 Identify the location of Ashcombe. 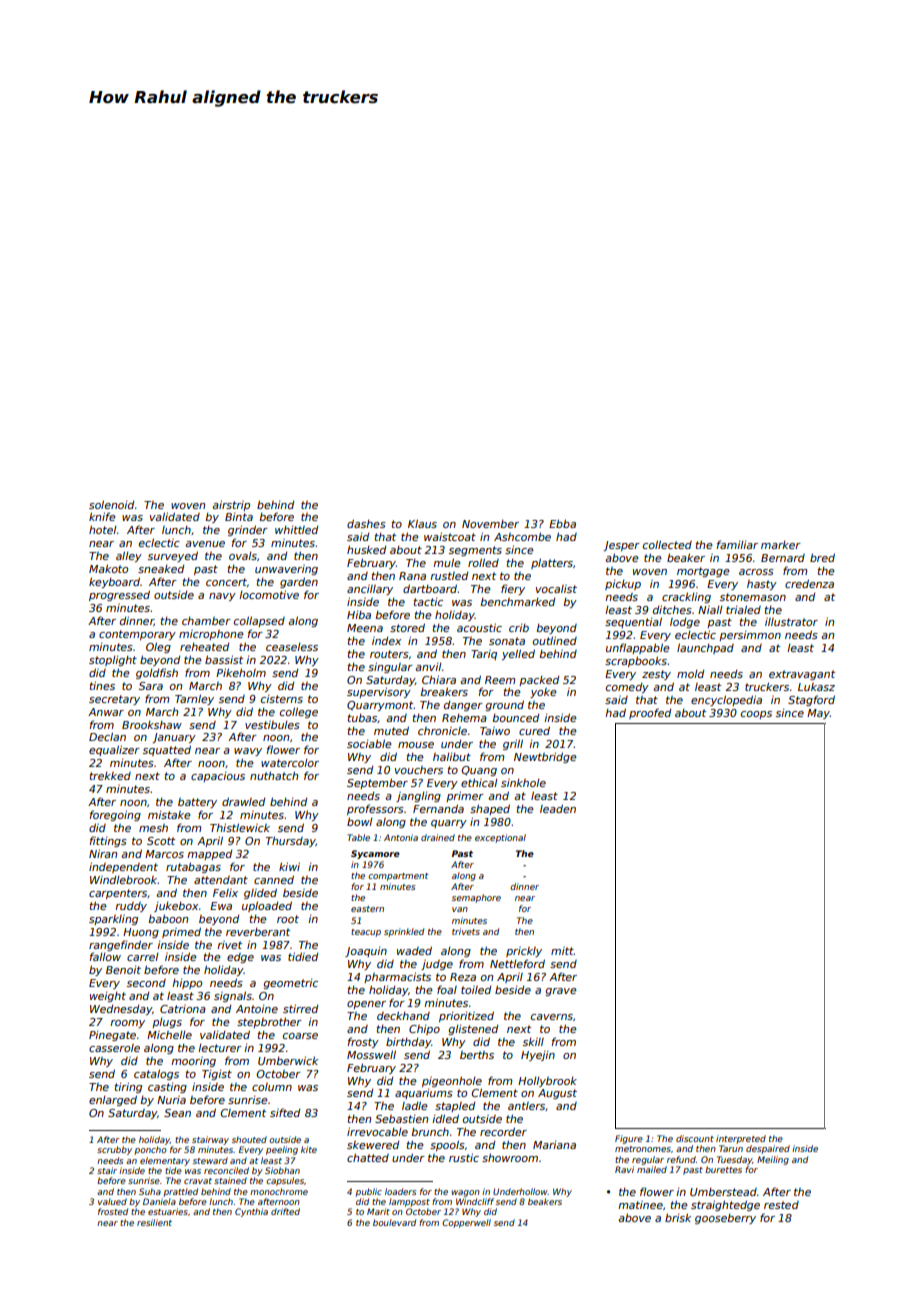
(522, 536).
